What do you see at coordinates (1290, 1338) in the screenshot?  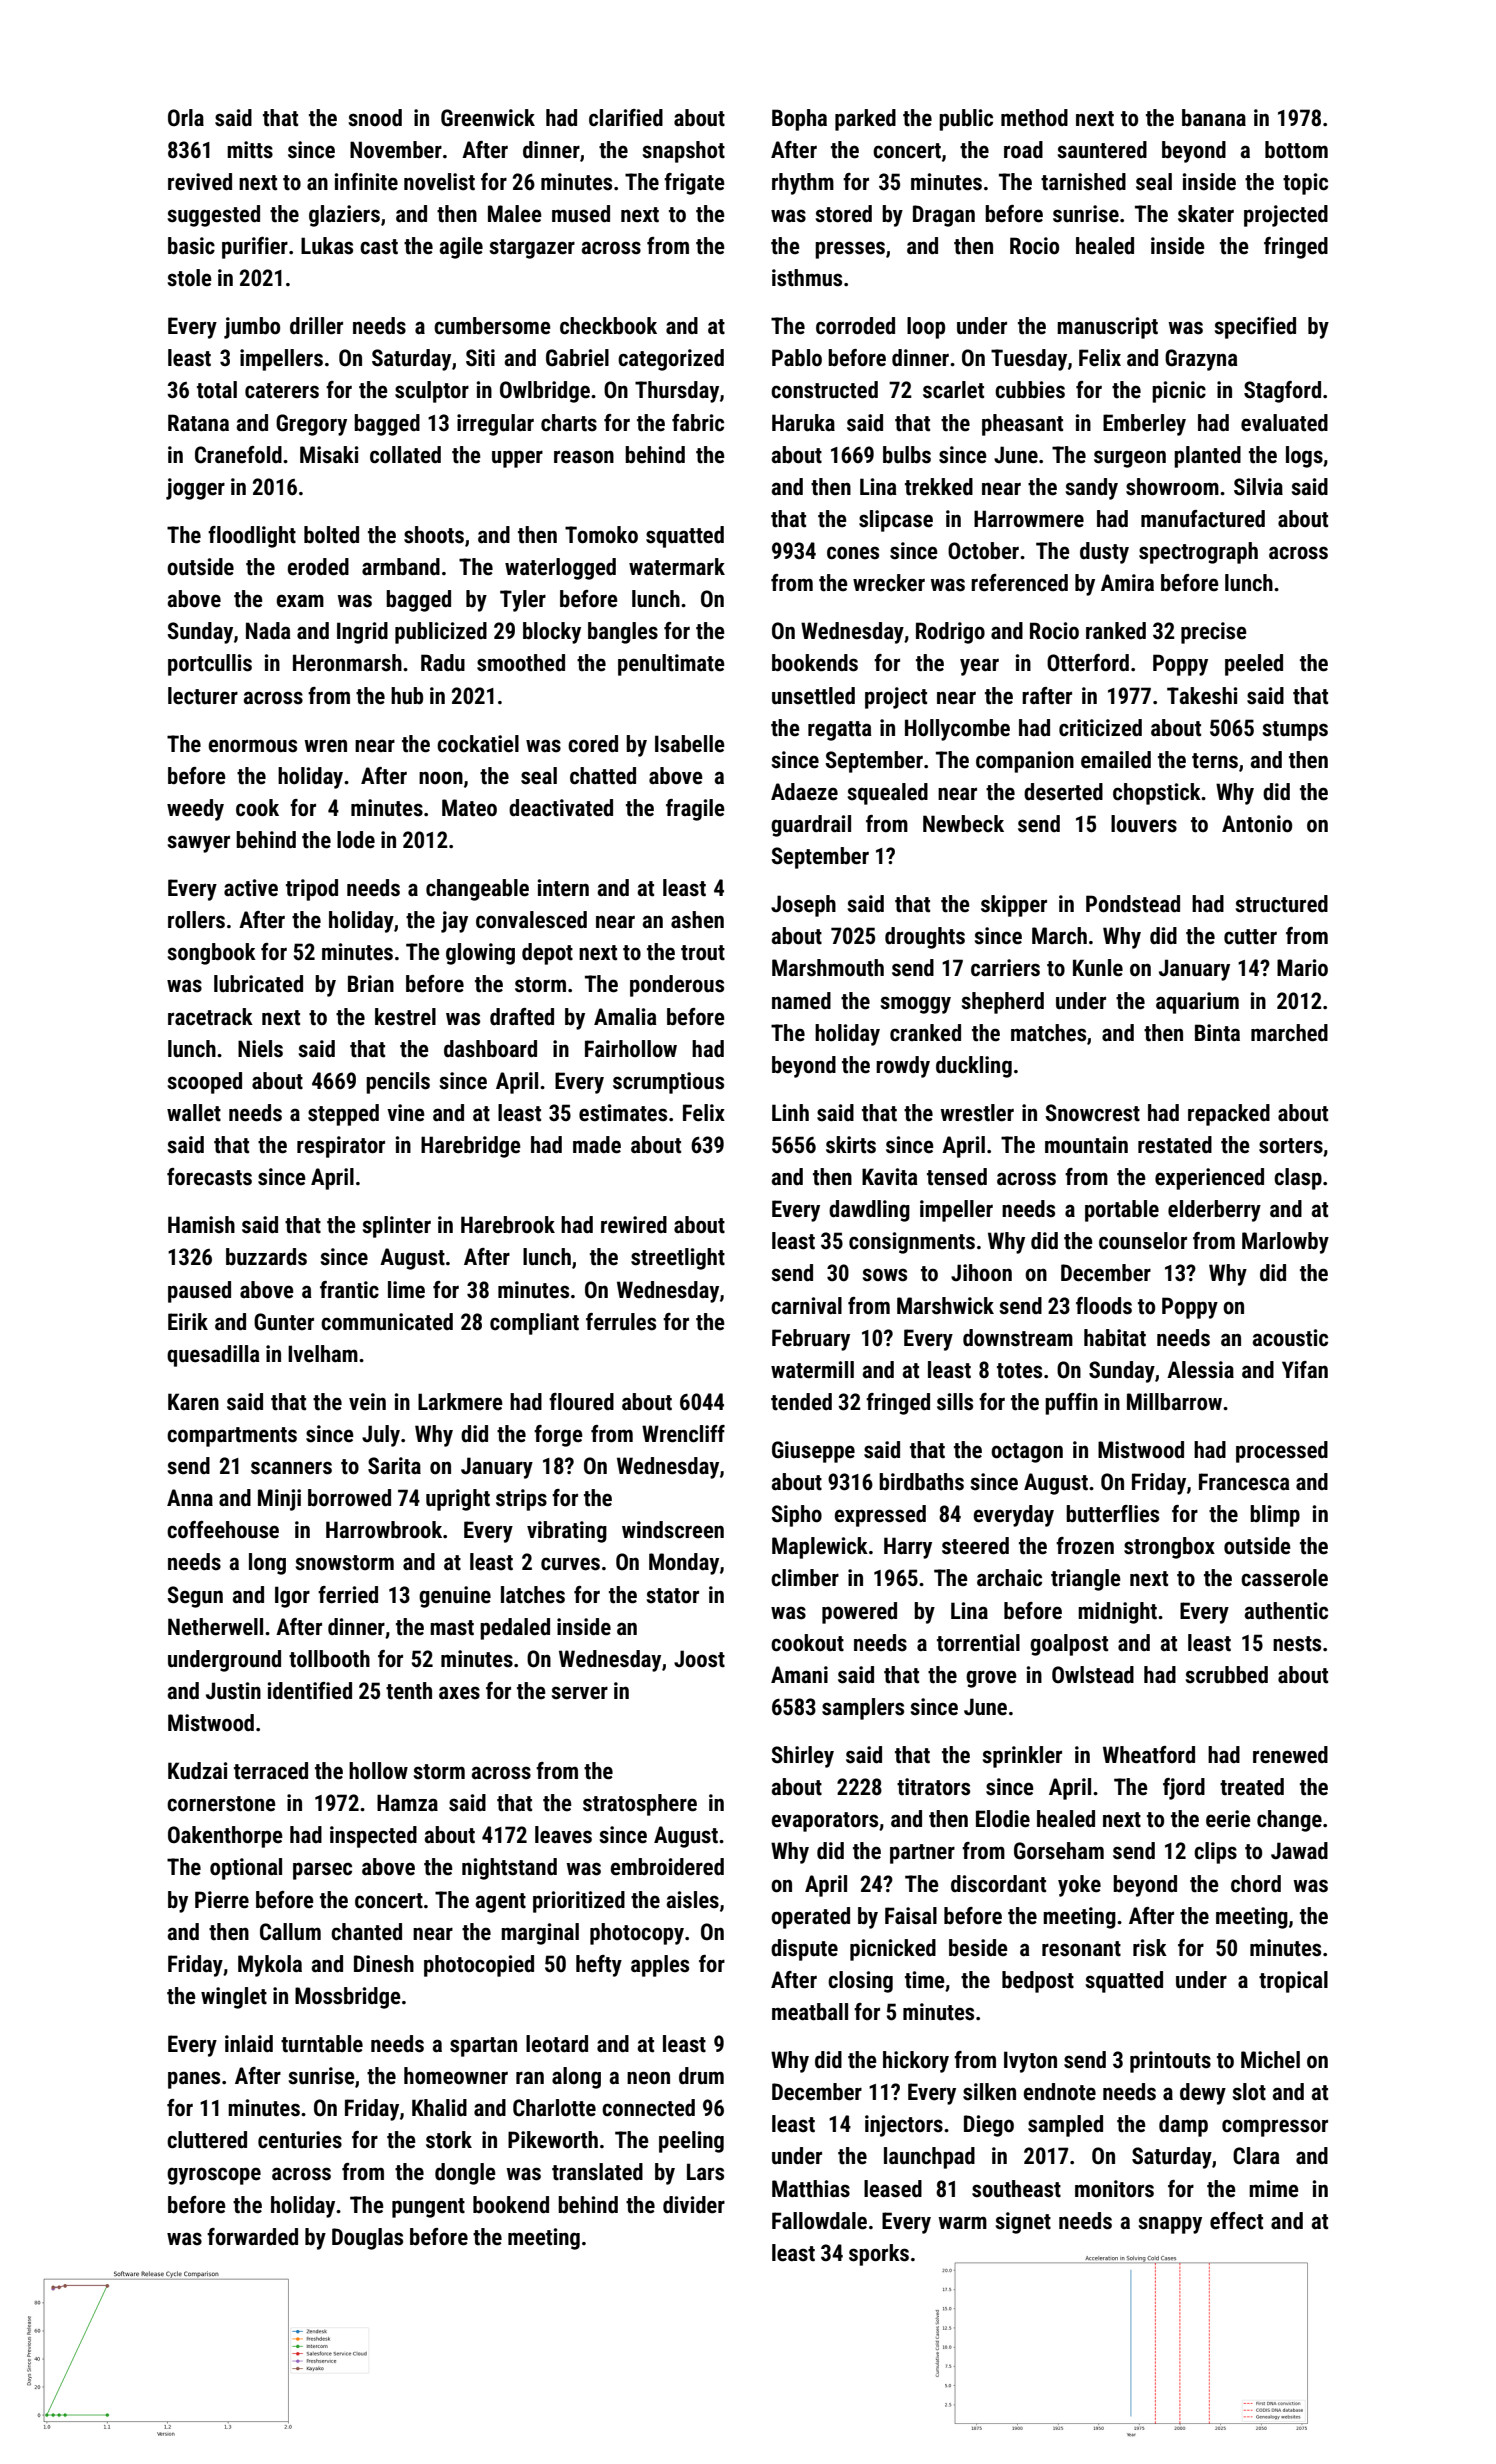 I see `acoustic` at bounding box center [1290, 1338].
